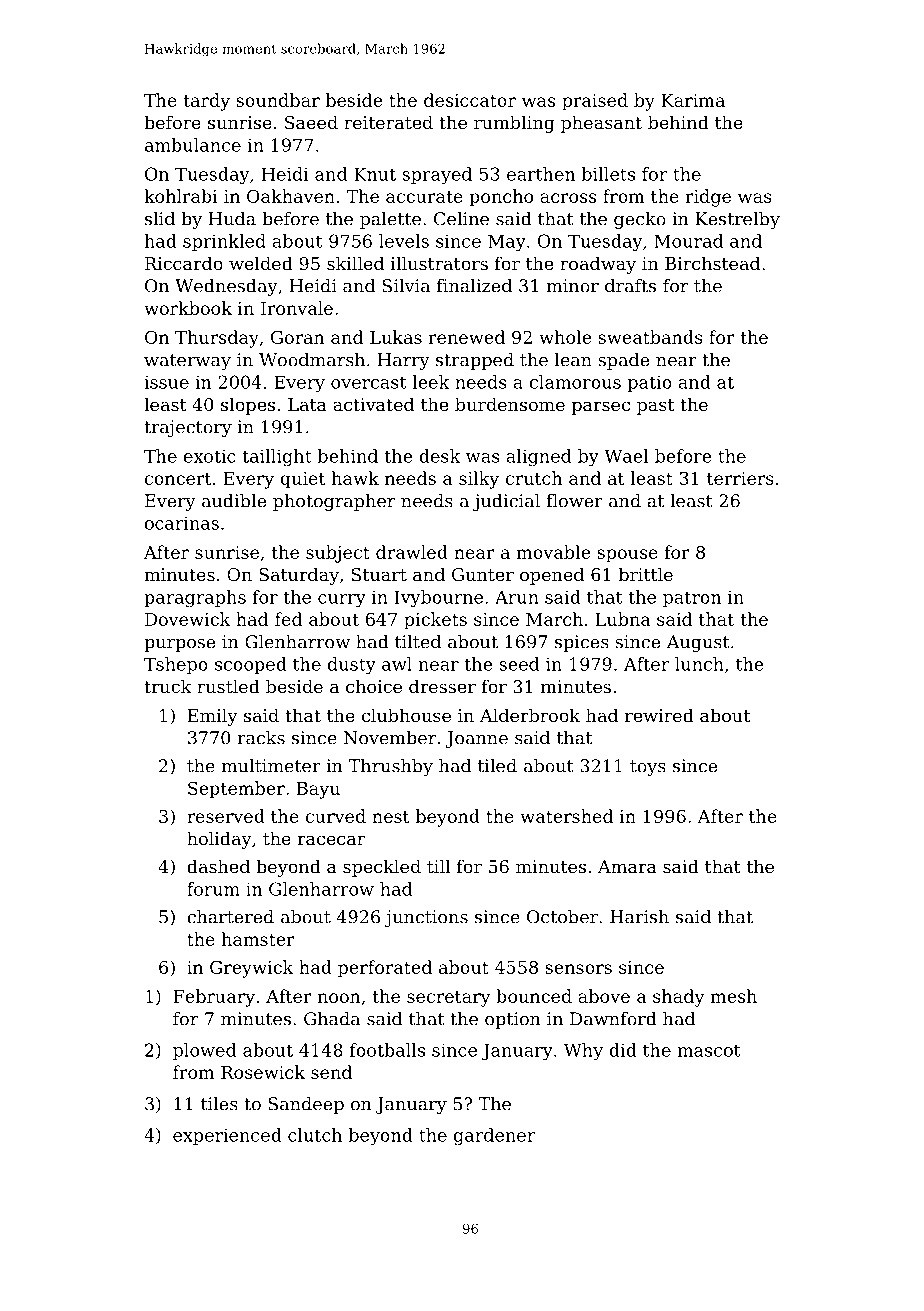 The height and width of the screenshot is (1311, 924). What do you see at coordinates (623, 1050) in the screenshot?
I see `did` at bounding box center [623, 1050].
